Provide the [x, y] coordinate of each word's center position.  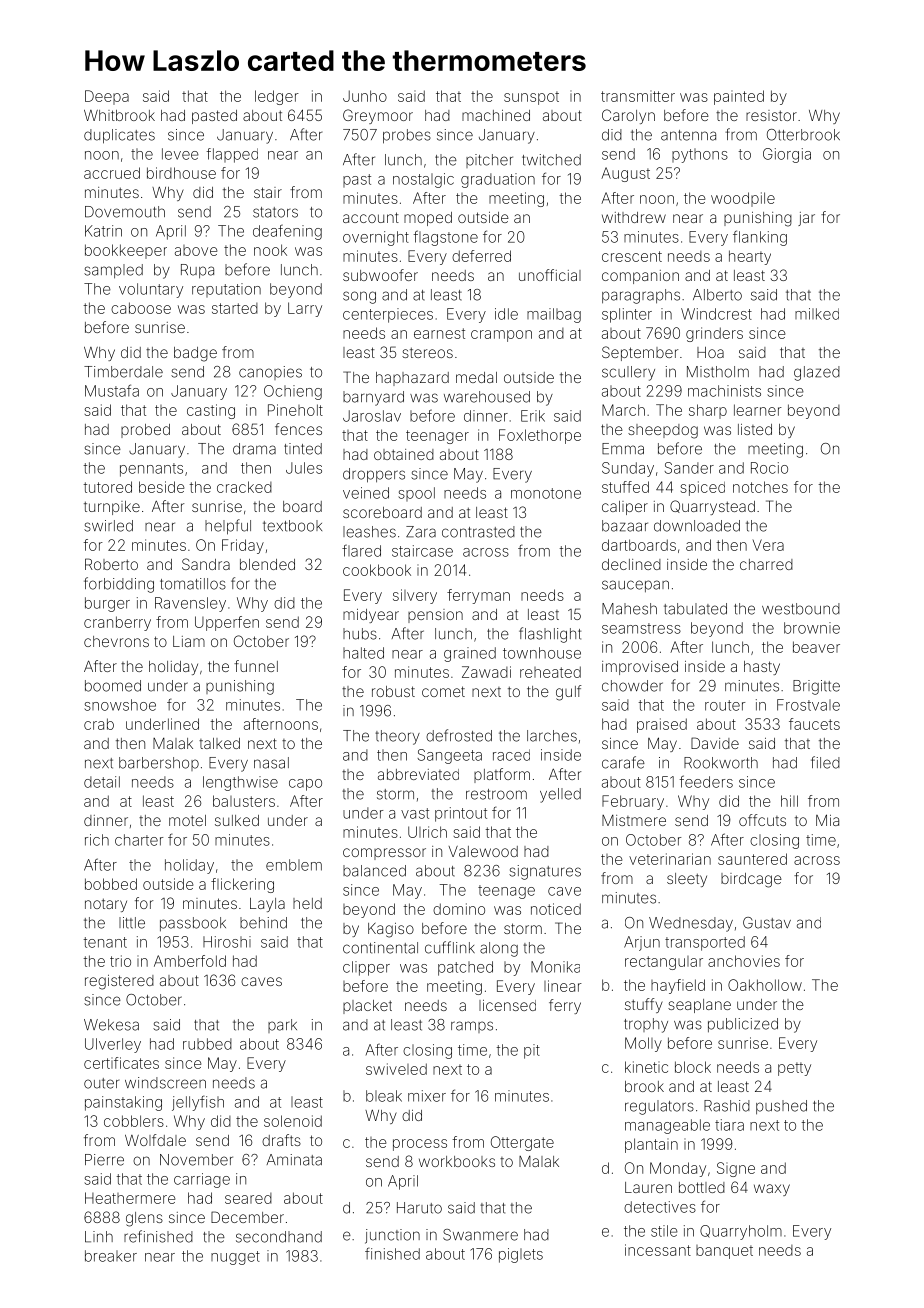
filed [825, 762]
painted [739, 97]
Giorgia [787, 155]
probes [407, 136]
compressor [384, 854]
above [196, 250]
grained [470, 654]
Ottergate [522, 1143]
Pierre [104, 1160]
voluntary [151, 290]
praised [662, 725]
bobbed [111, 884]
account [371, 217]
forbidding [119, 585]
